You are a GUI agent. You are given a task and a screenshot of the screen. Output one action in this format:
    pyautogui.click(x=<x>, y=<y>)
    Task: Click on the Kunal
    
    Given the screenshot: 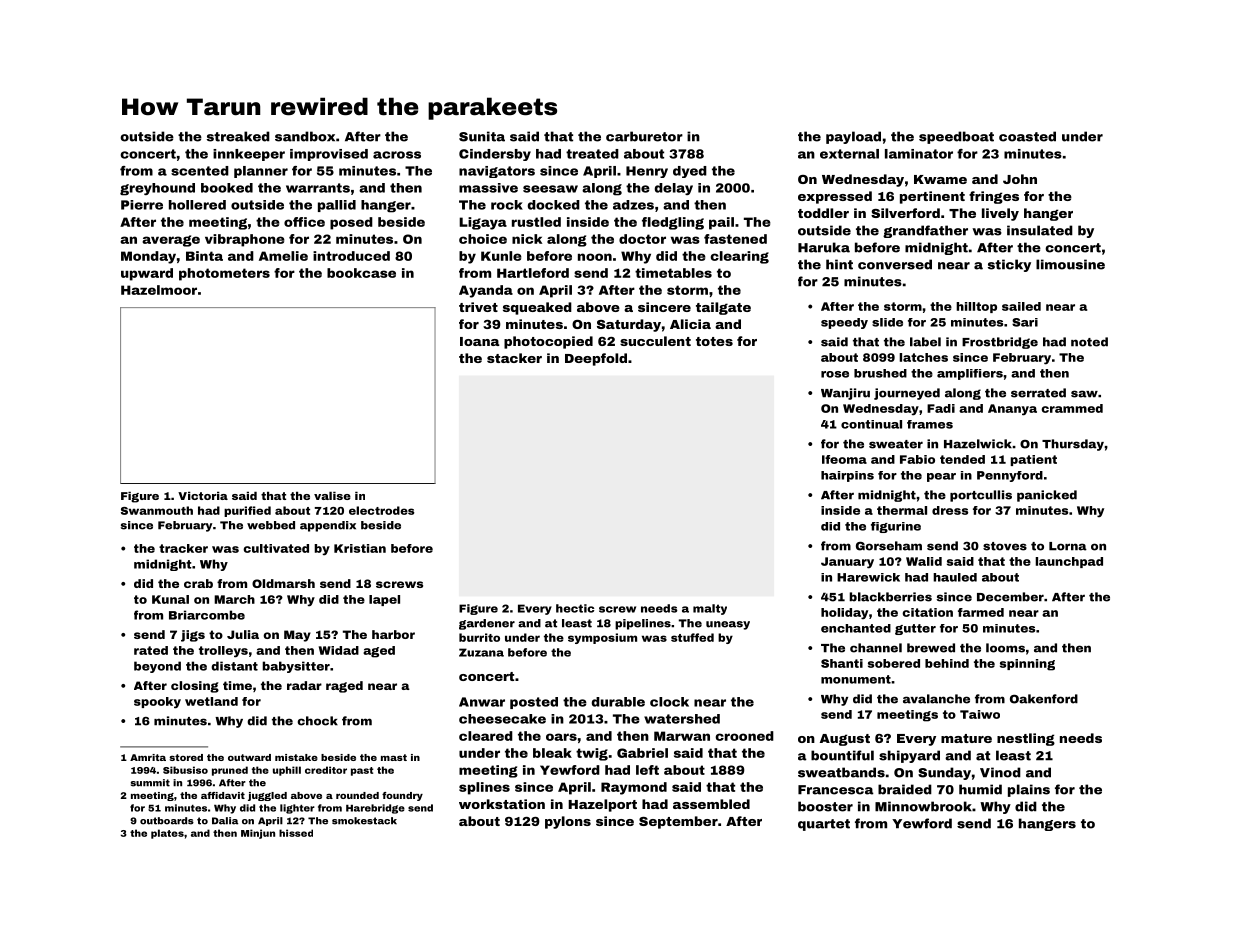 What is the action you would take?
    pyautogui.click(x=170, y=599)
